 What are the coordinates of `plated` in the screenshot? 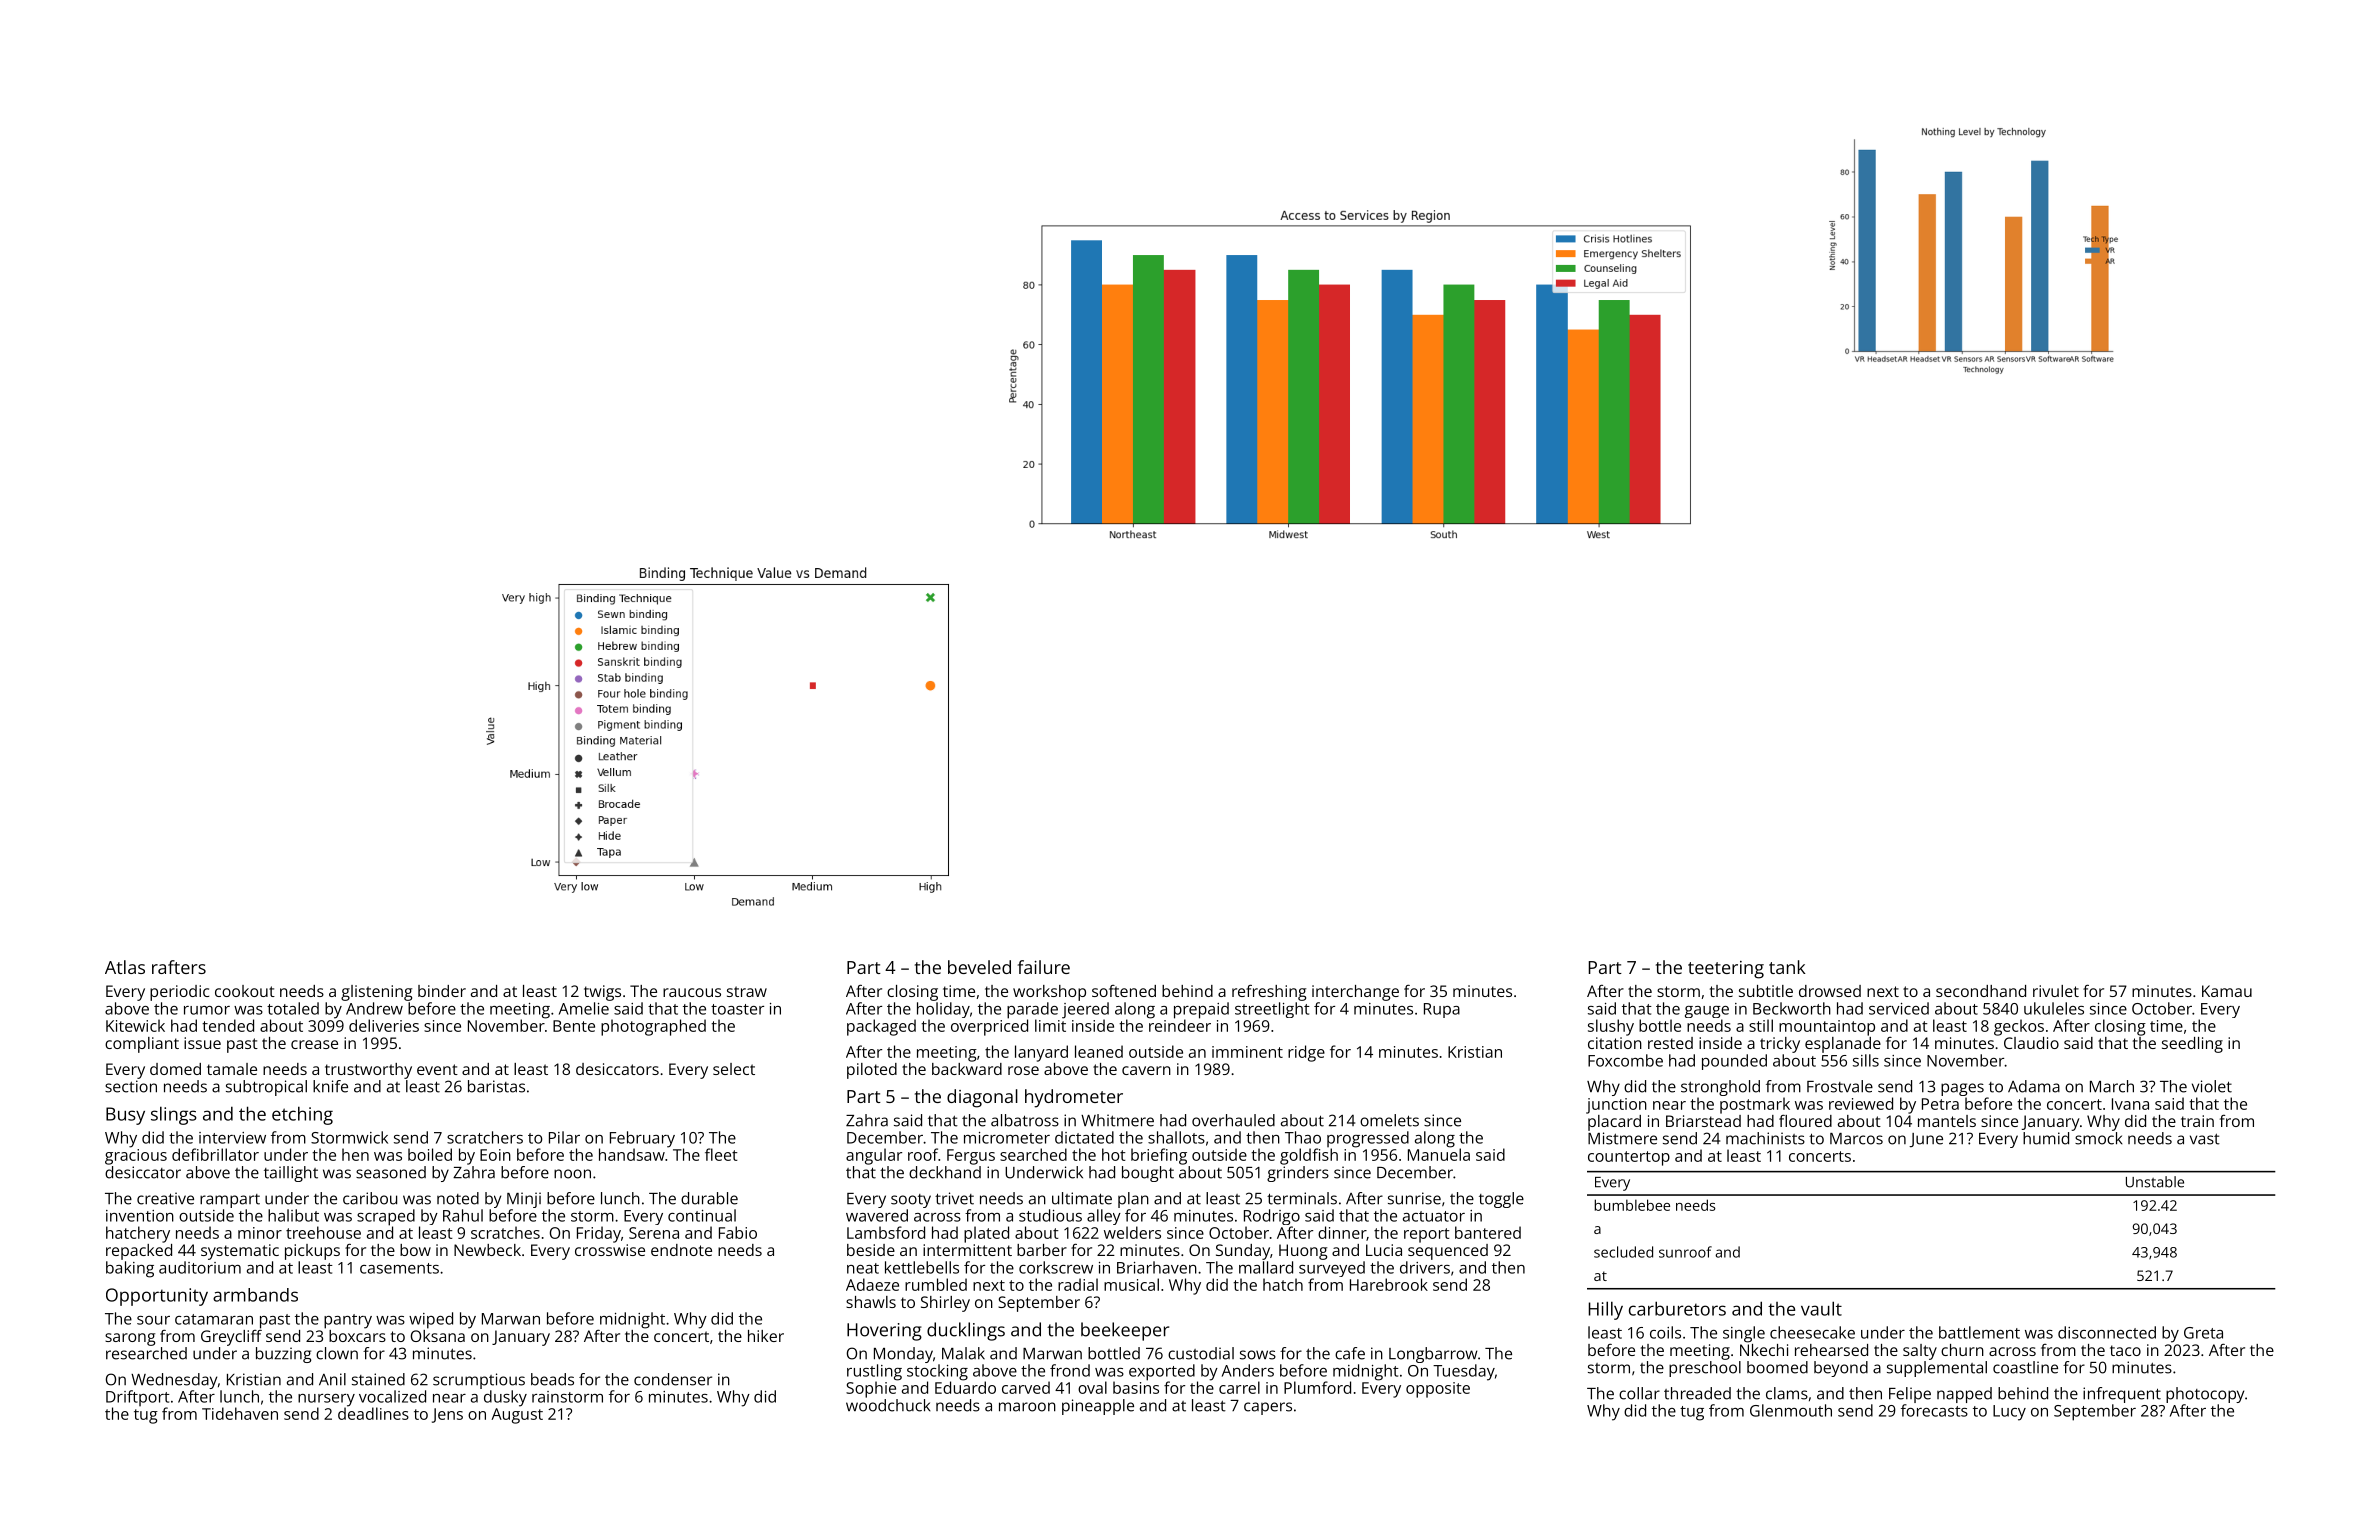 It's located at (986, 1234).
